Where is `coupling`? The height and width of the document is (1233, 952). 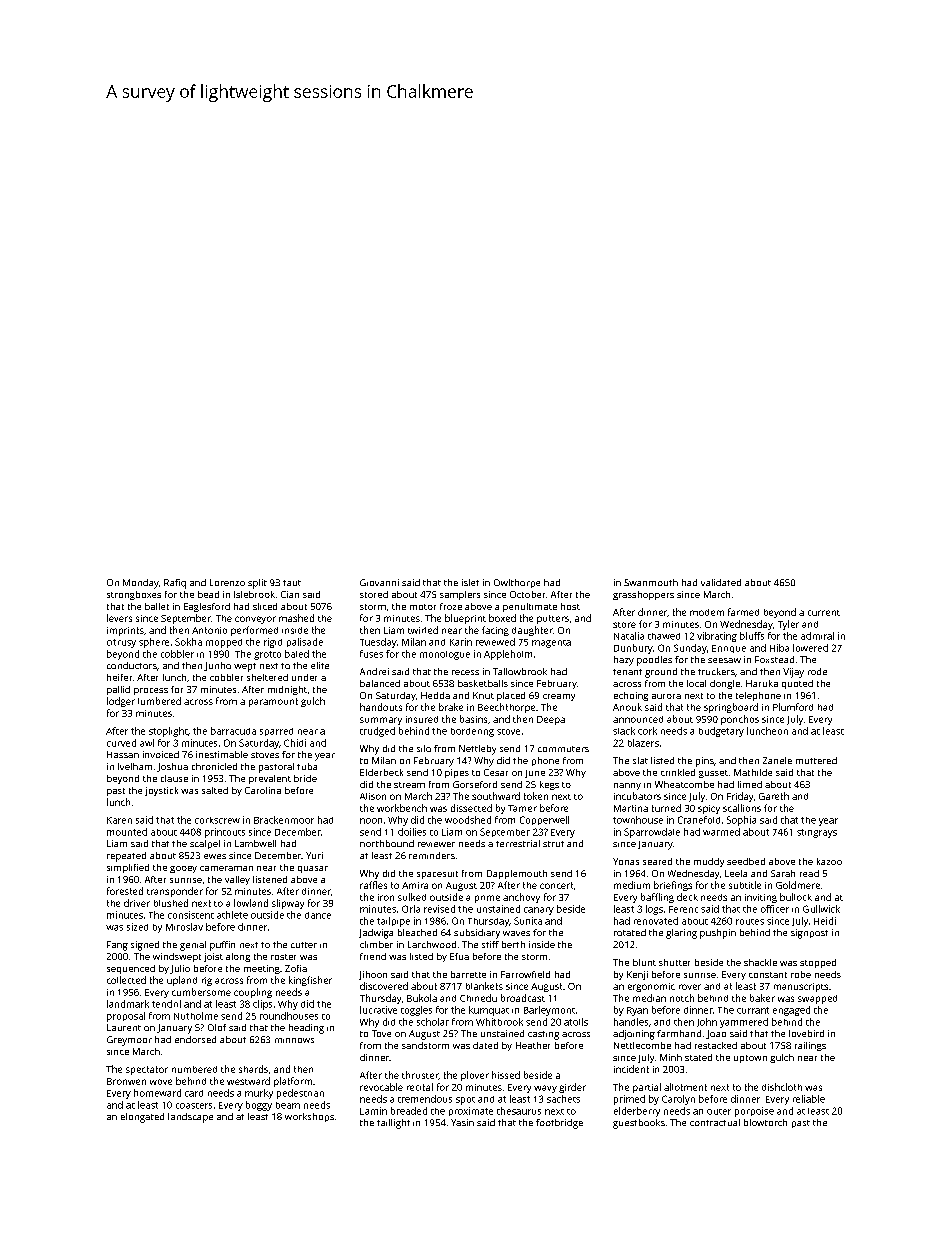 coupling is located at coordinates (253, 993).
